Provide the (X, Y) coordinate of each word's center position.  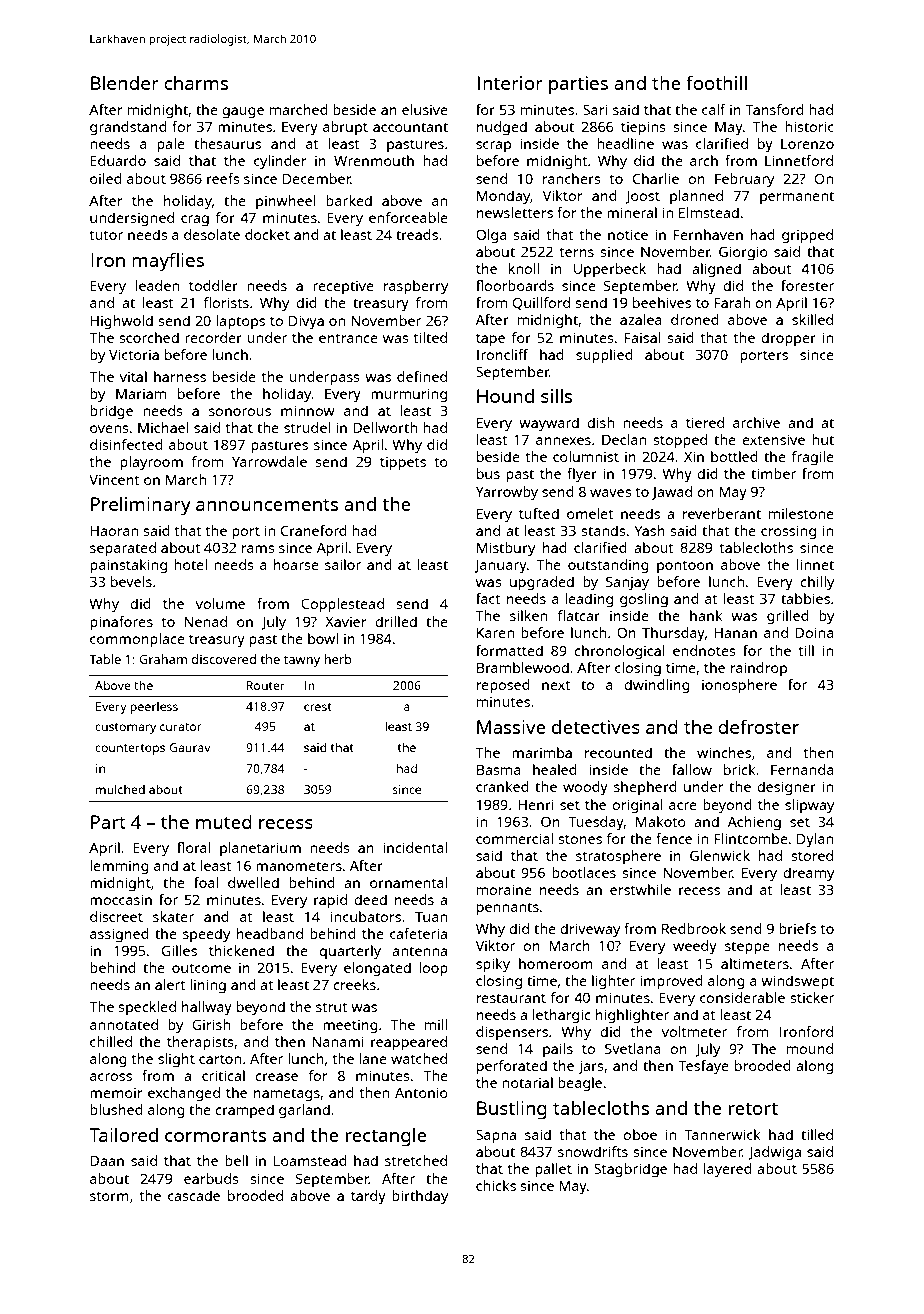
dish (600, 422)
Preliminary (141, 506)
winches (724, 752)
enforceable (408, 217)
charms (196, 83)
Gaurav (190, 747)
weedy (695, 947)
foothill (716, 82)
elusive (425, 109)
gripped (807, 236)
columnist (586, 456)
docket (267, 234)
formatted (509, 650)
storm (109, 1196)
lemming (119, 867)
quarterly (350, 952)
